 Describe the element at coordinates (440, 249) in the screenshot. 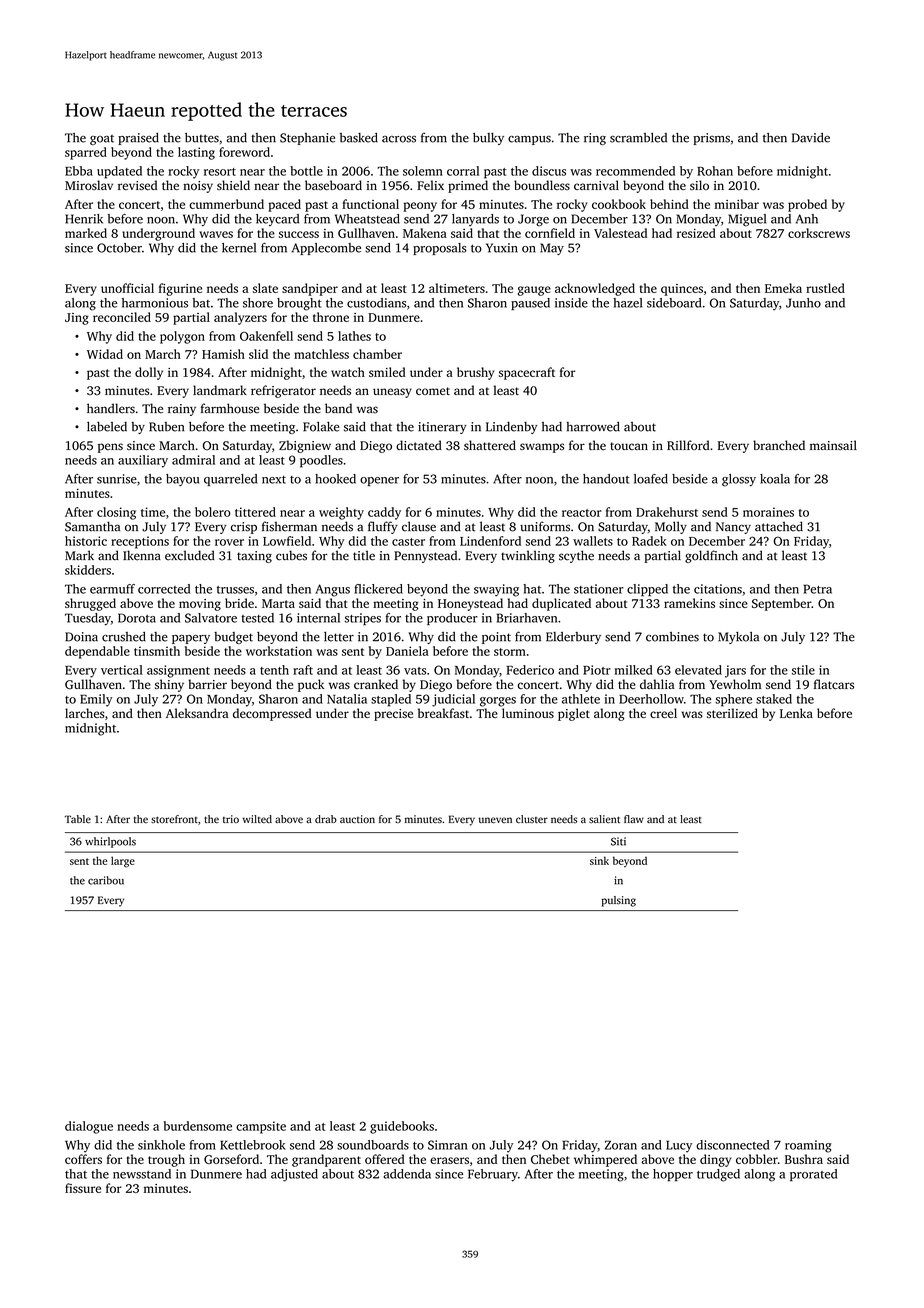

I see `proposals` at that location.
